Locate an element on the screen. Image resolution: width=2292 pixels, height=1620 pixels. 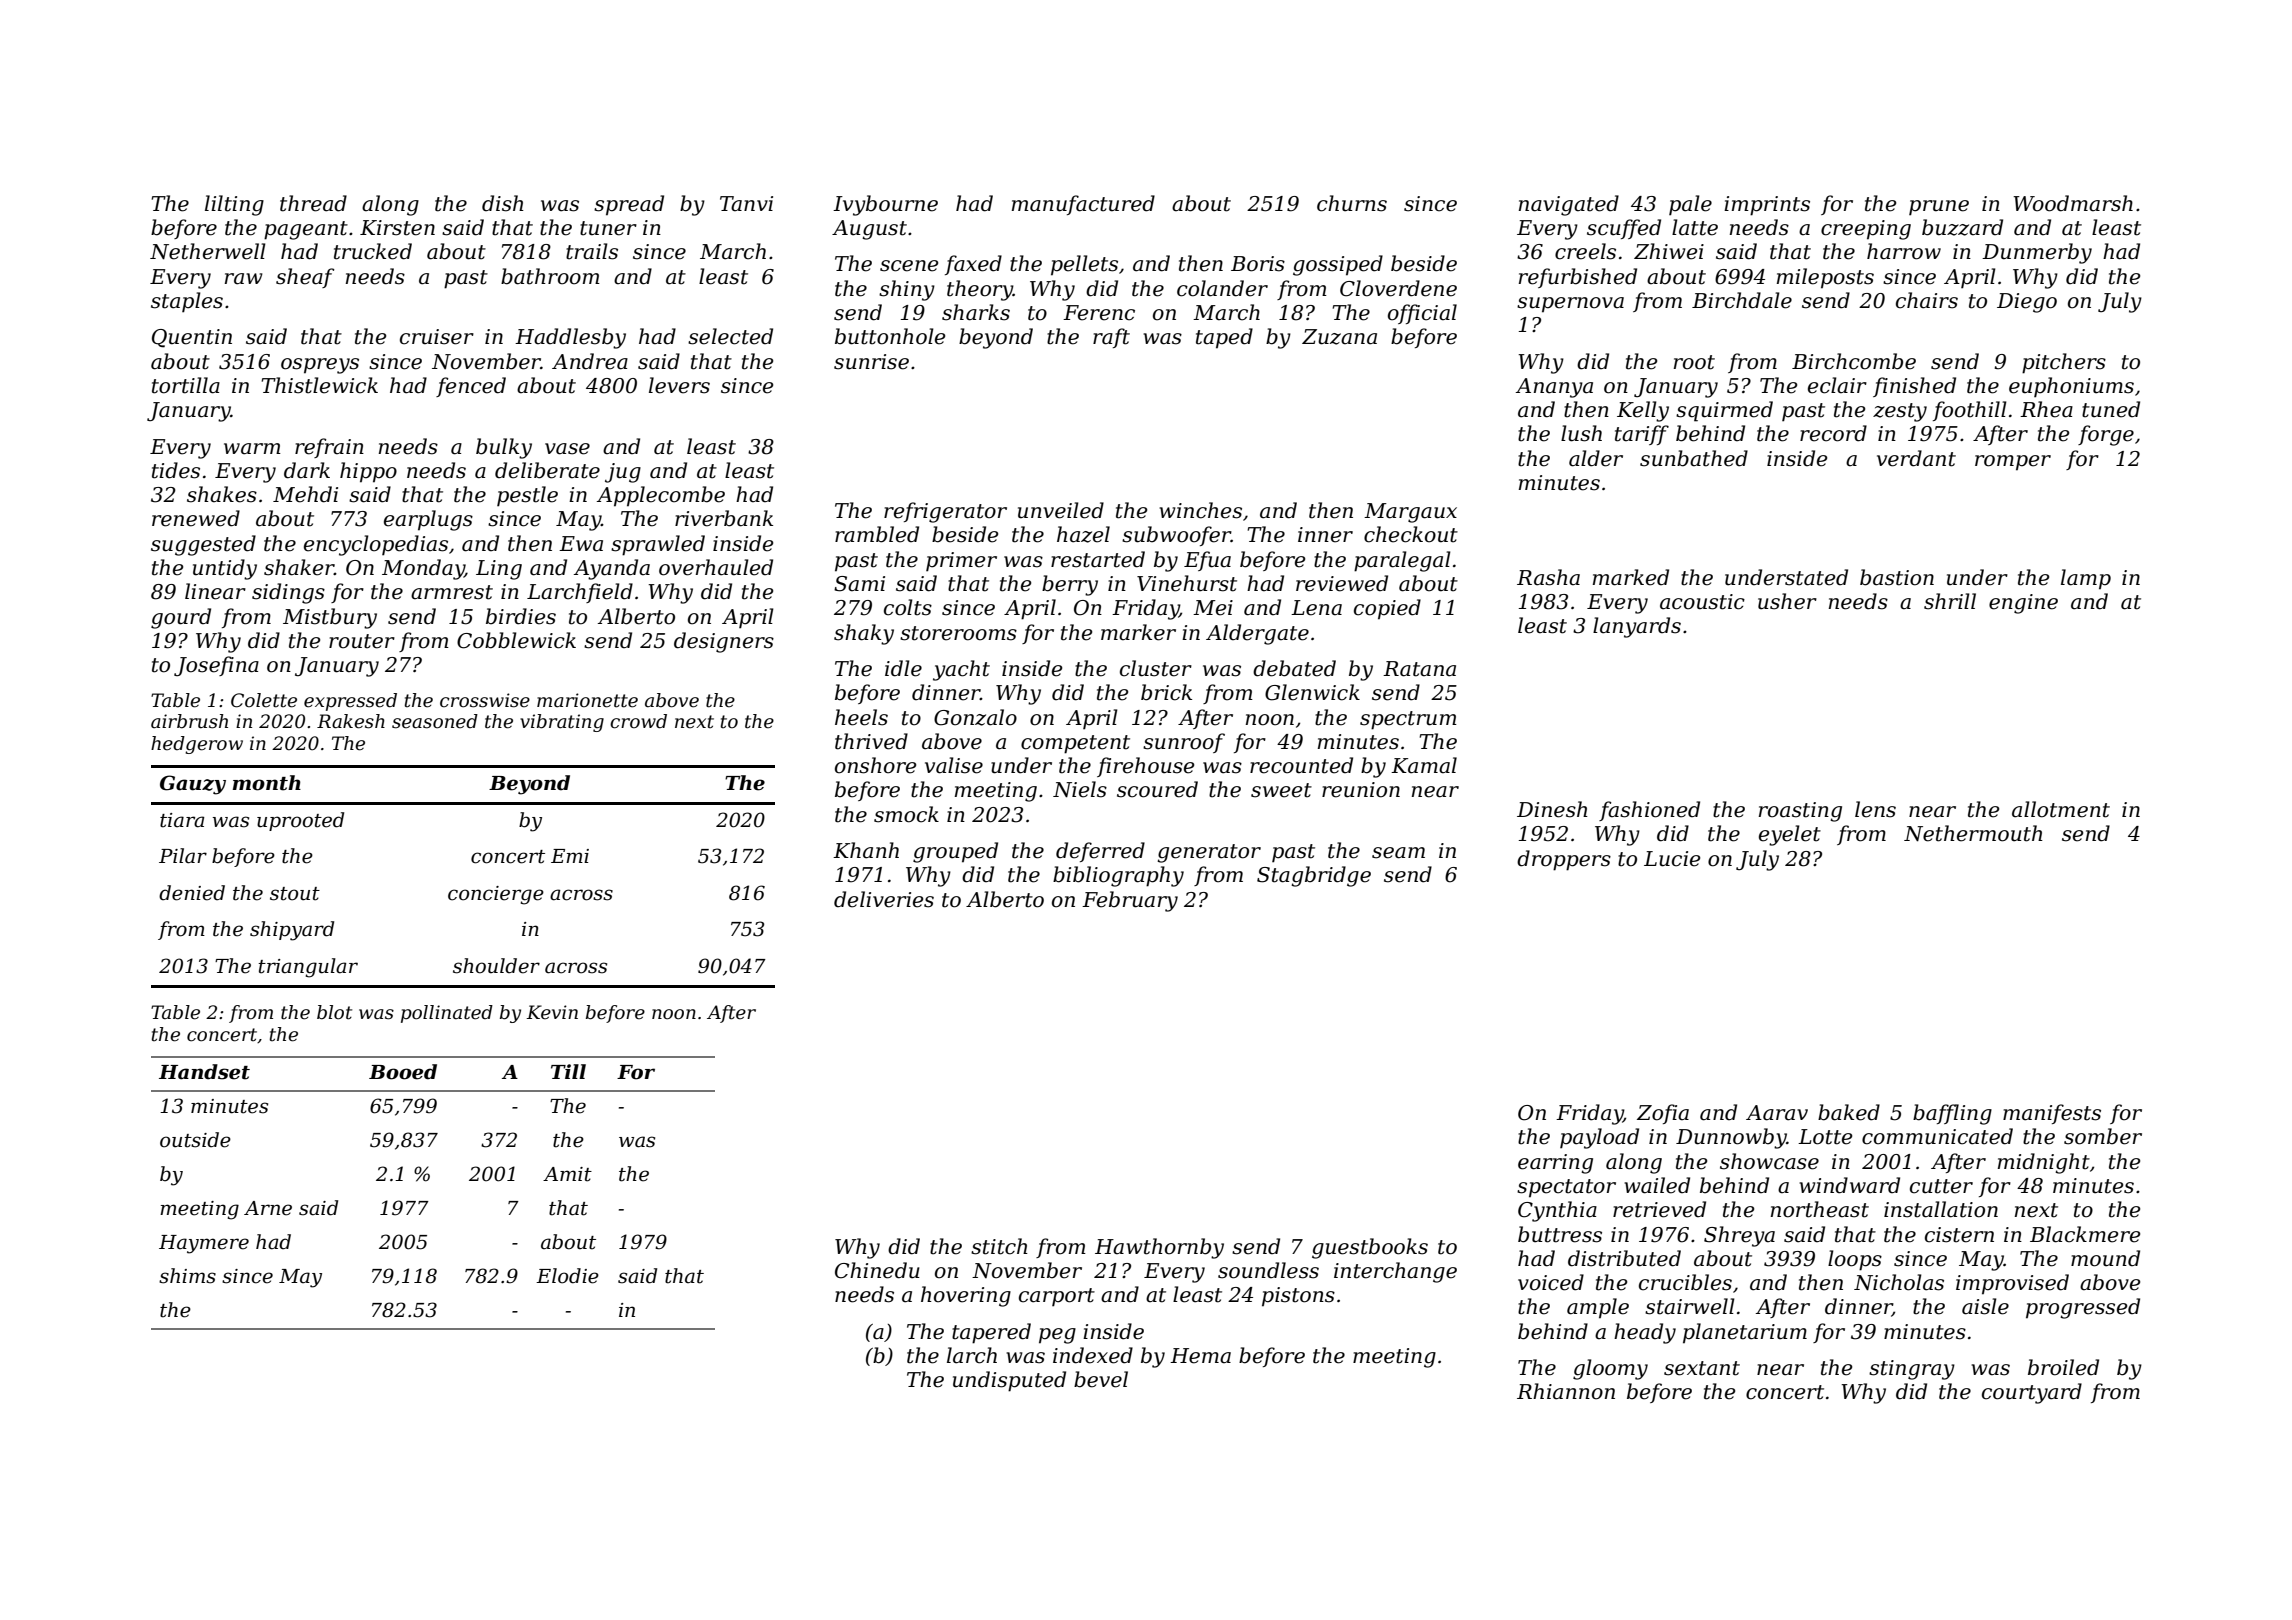
trails is located at coordinates (592, 251).
